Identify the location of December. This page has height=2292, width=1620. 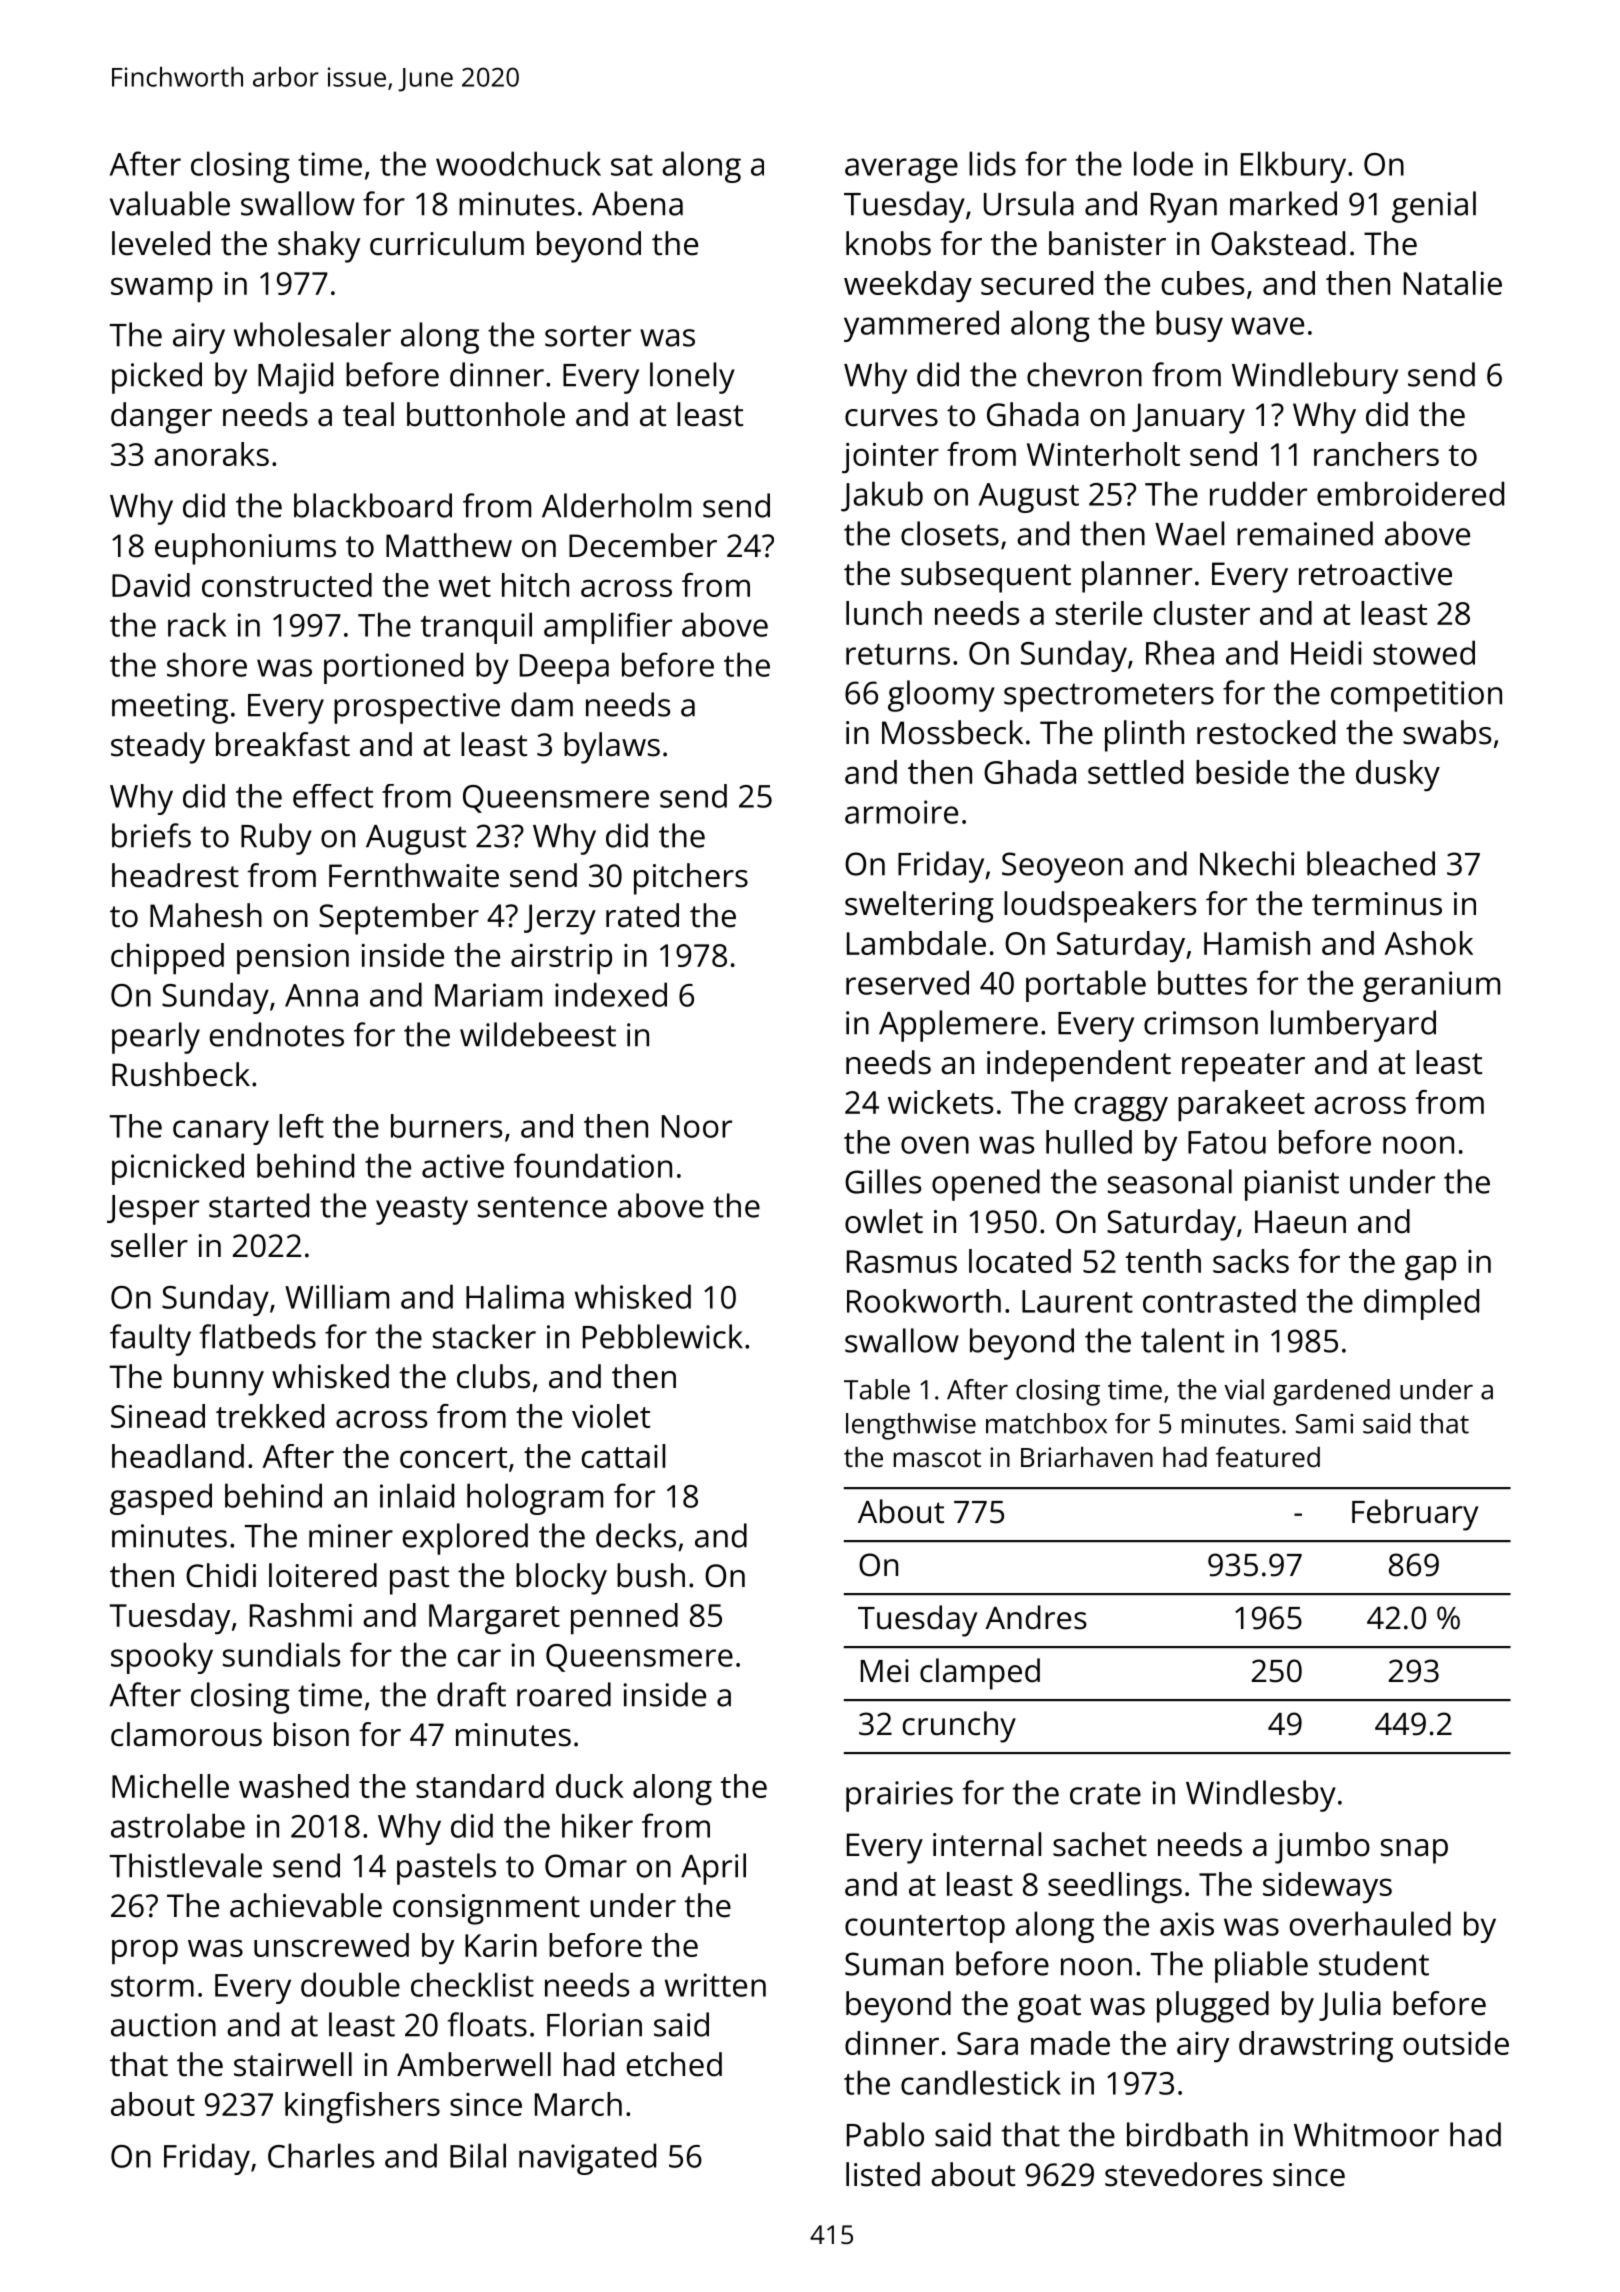
(643, 545).
